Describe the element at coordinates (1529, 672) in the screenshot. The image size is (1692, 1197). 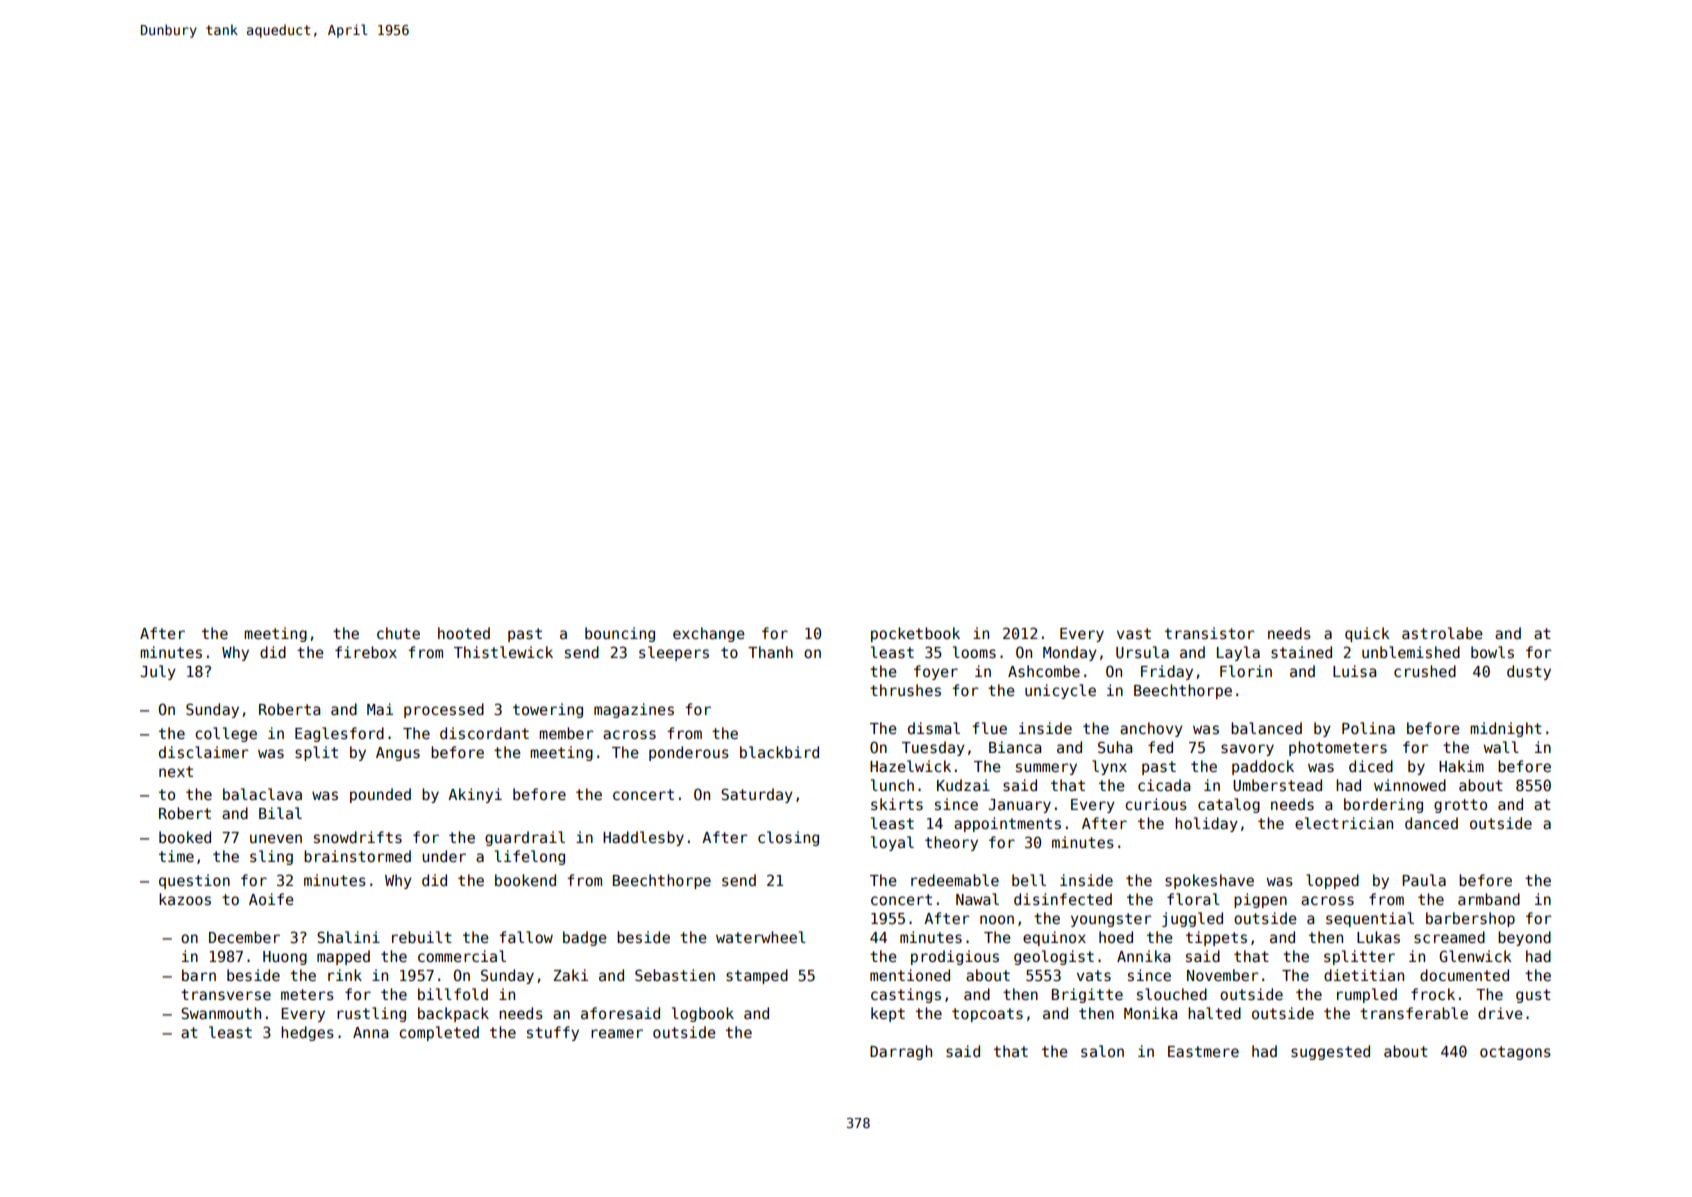
I see `dusty` at that location.
